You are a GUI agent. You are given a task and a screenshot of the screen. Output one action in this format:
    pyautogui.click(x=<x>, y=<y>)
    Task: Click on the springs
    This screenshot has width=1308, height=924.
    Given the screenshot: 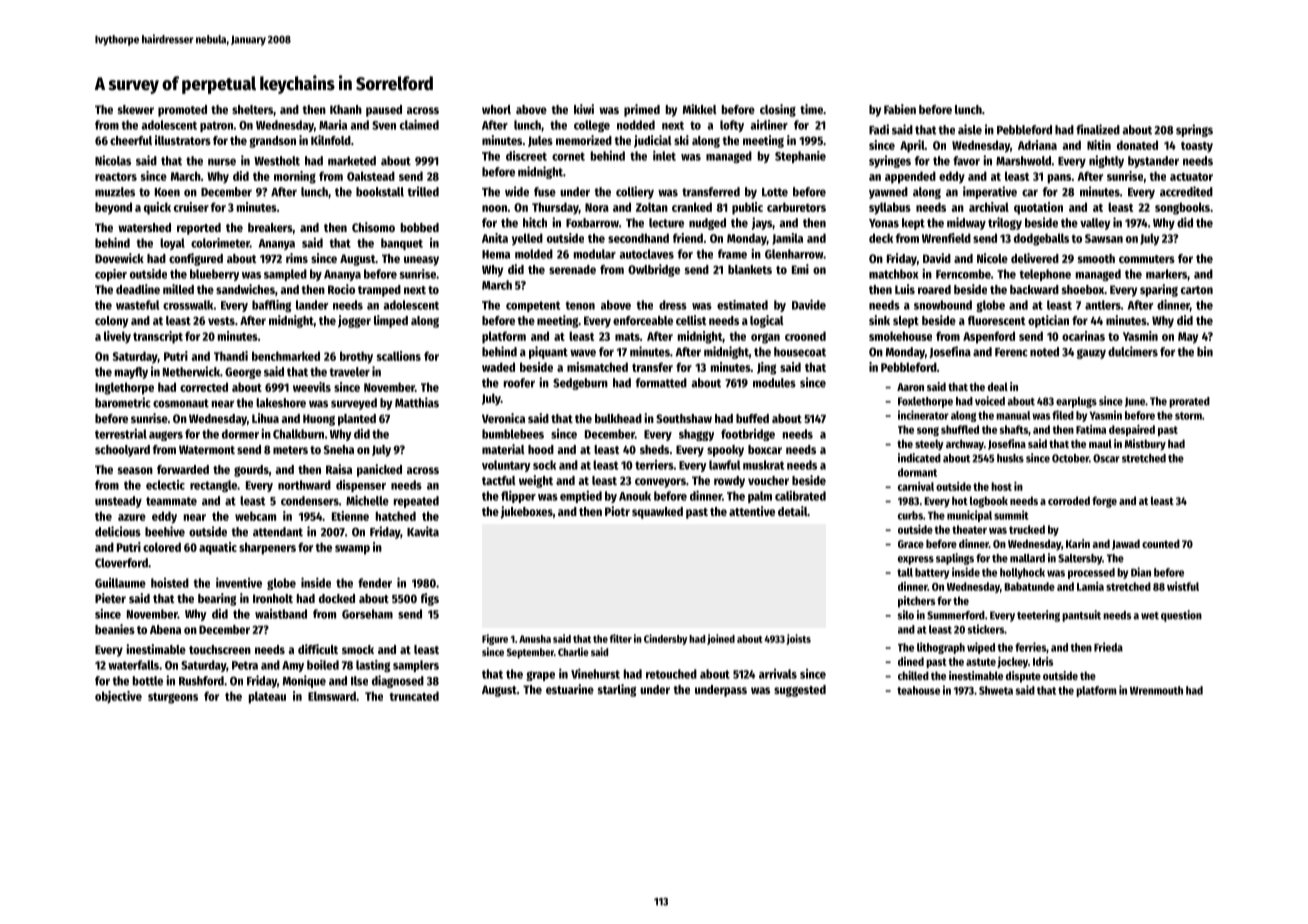 What is the action you would take?
    pyautogui.click(x=1194, y=130)
